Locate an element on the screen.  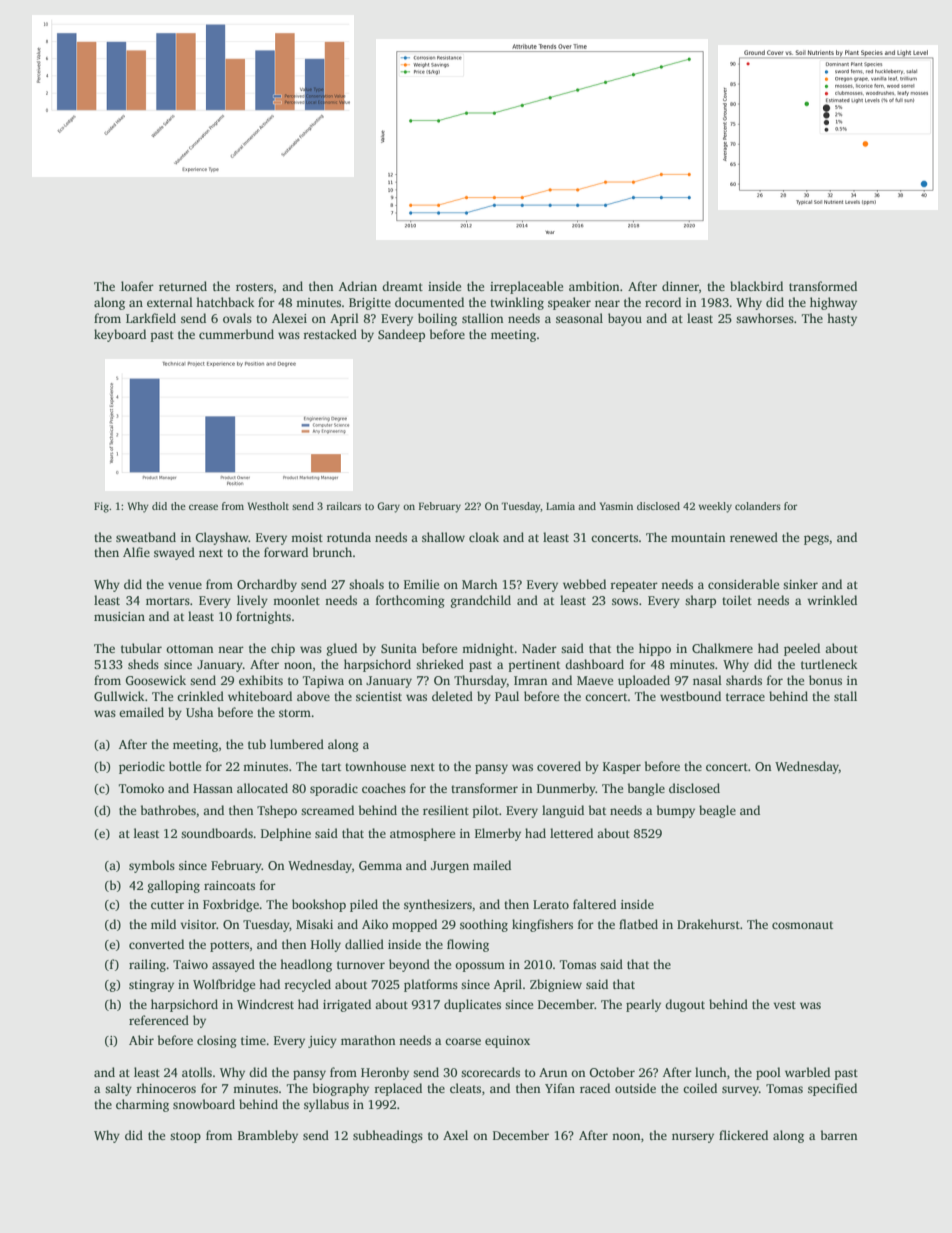
hasty is located at coordinates (842, 319).
